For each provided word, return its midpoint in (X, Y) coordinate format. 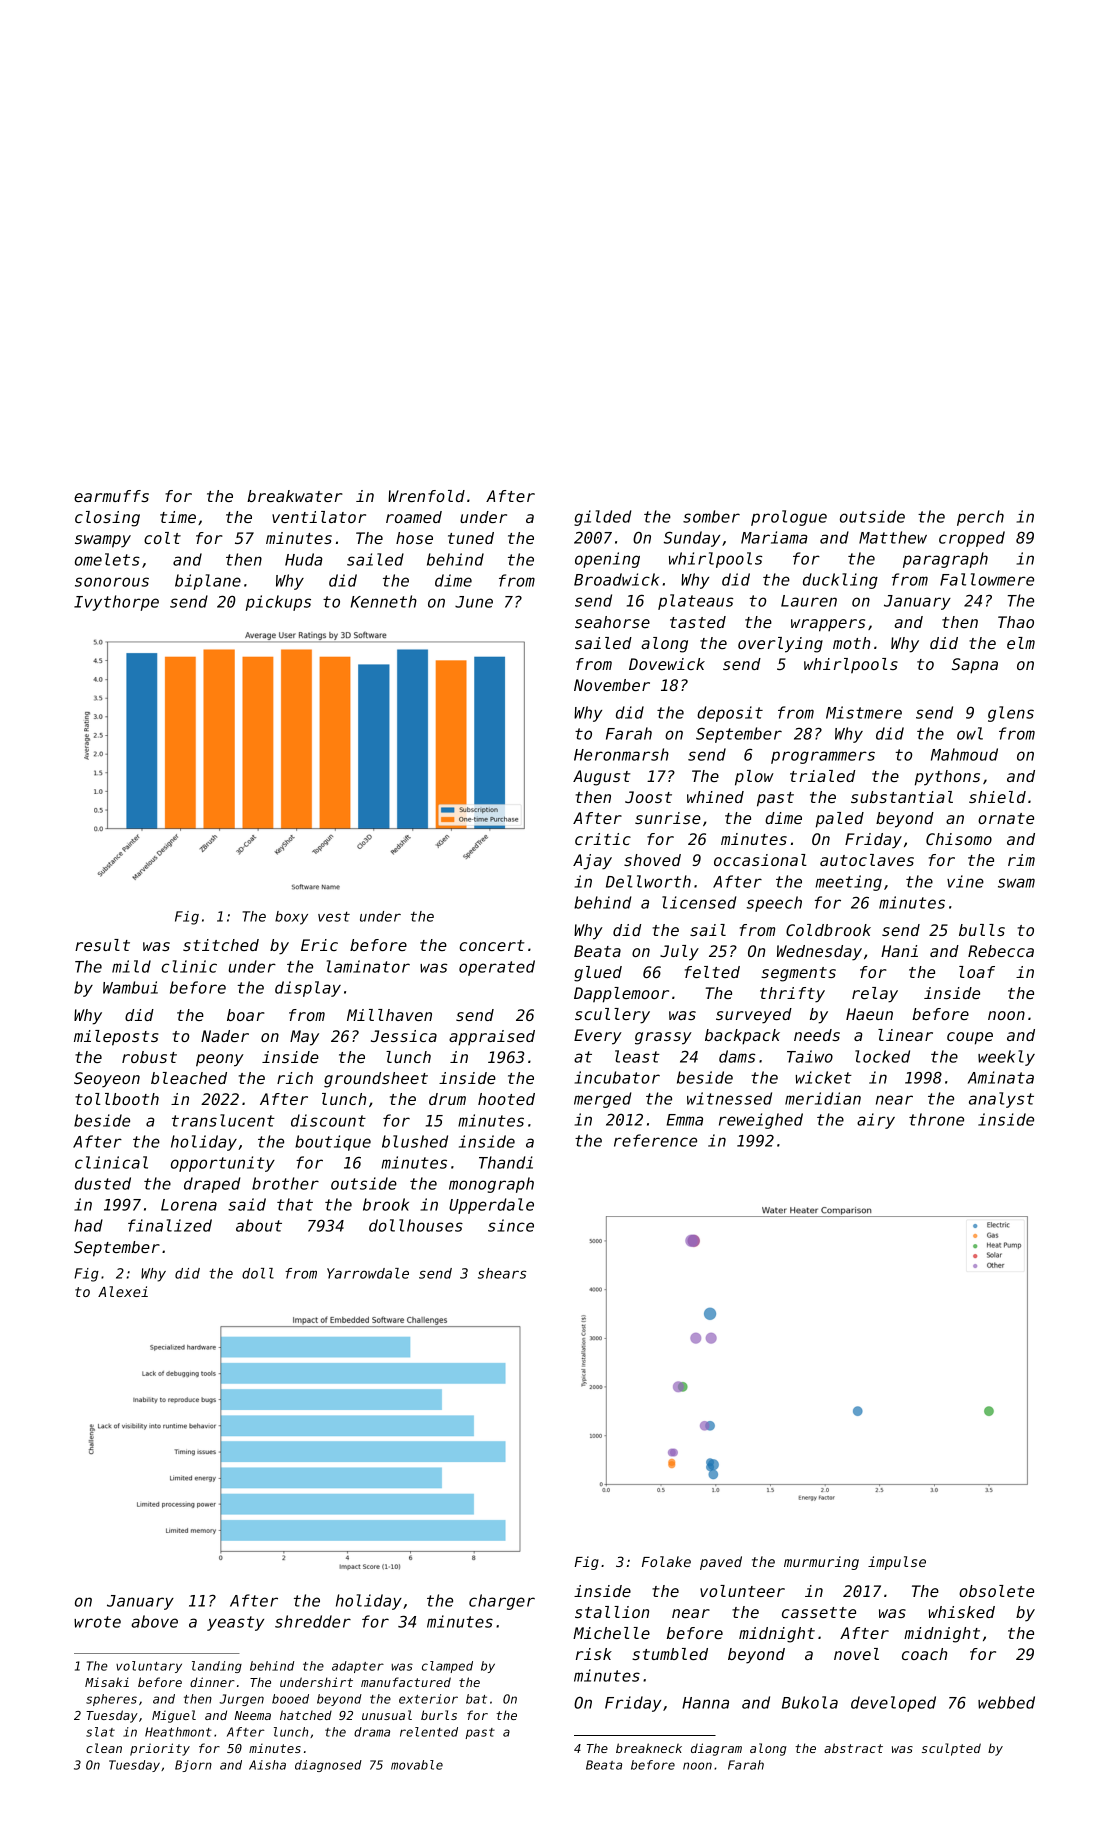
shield (997, 797)
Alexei (123, 1291)
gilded (602, 518)
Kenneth (384, 601)
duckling (840, 581)
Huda (304, 559)
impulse (897, 1563)
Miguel (174, 1716)
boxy (291, 918)
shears (502, 1273)
